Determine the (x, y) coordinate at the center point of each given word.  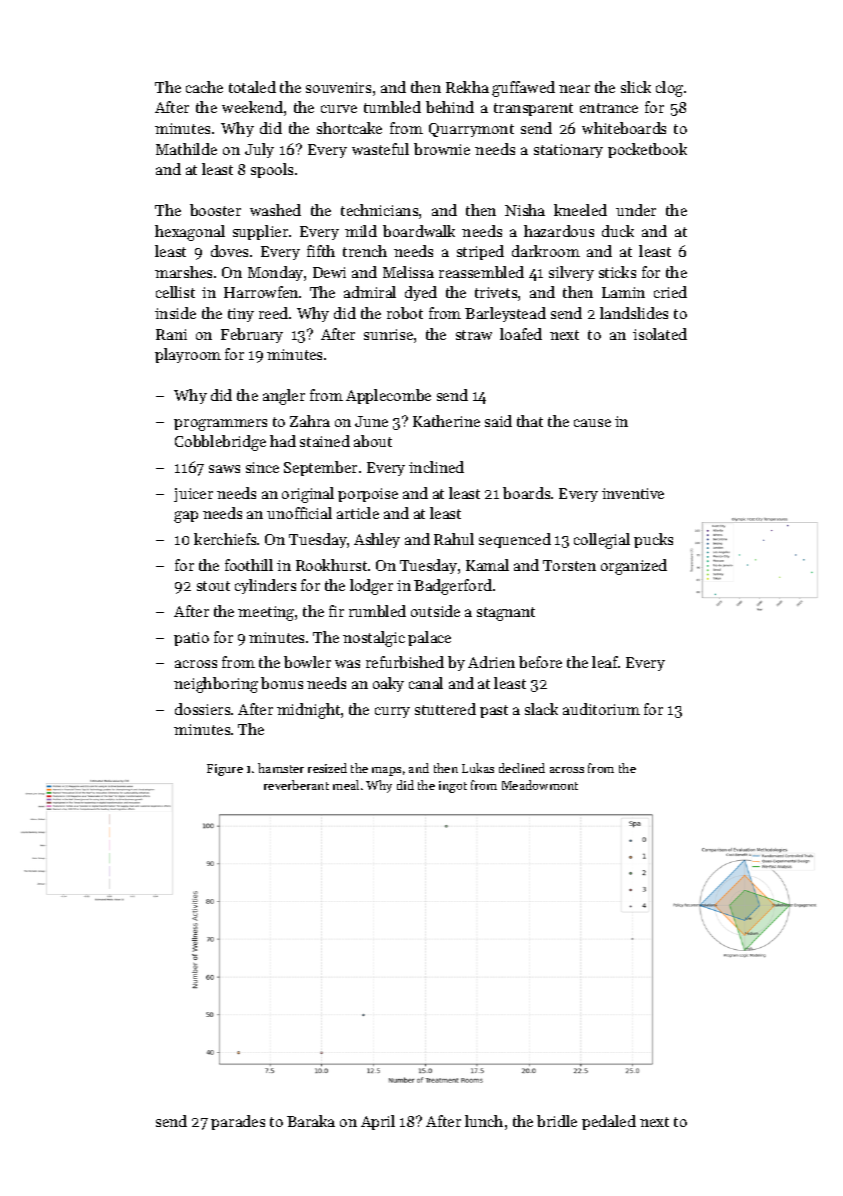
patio (191, 639)
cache (204, 87)
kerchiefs (225, 539)
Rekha (467, 87)
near (574, 89)
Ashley (377, 540)
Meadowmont (540, 785)
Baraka (311, 1121)
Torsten (569, 565)
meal (346, 785)
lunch (484, 1121)
